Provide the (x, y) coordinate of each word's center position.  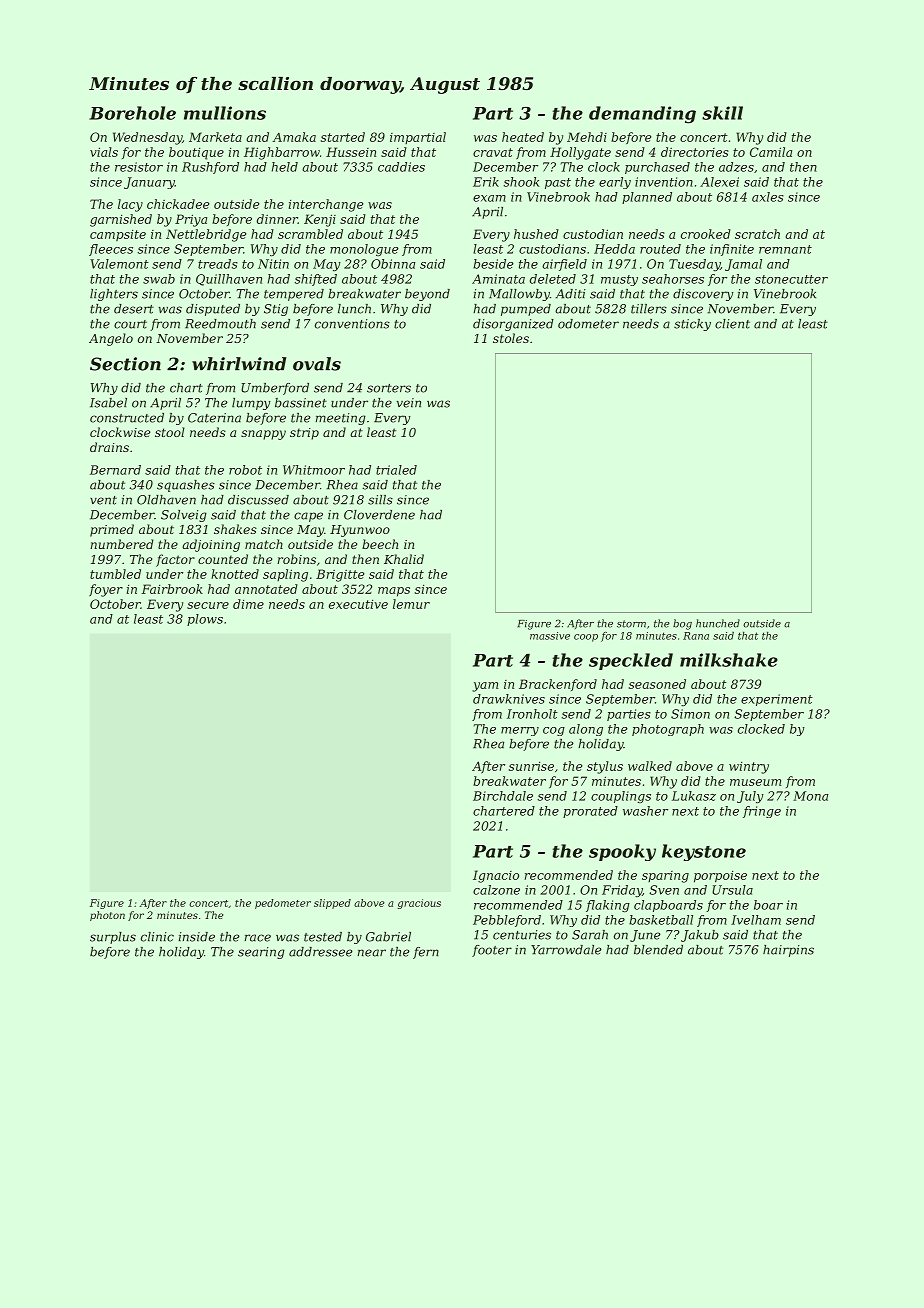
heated (523, 137)
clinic (157, 937)
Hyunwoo (360, 531)
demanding (642, 115)
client (732, 324)
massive (550, 636)
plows (205, 620)
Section (125, 364)
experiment (777, 700)
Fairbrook (172, 589)
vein (409, 403)
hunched (718, 623)
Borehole (132, 113)
